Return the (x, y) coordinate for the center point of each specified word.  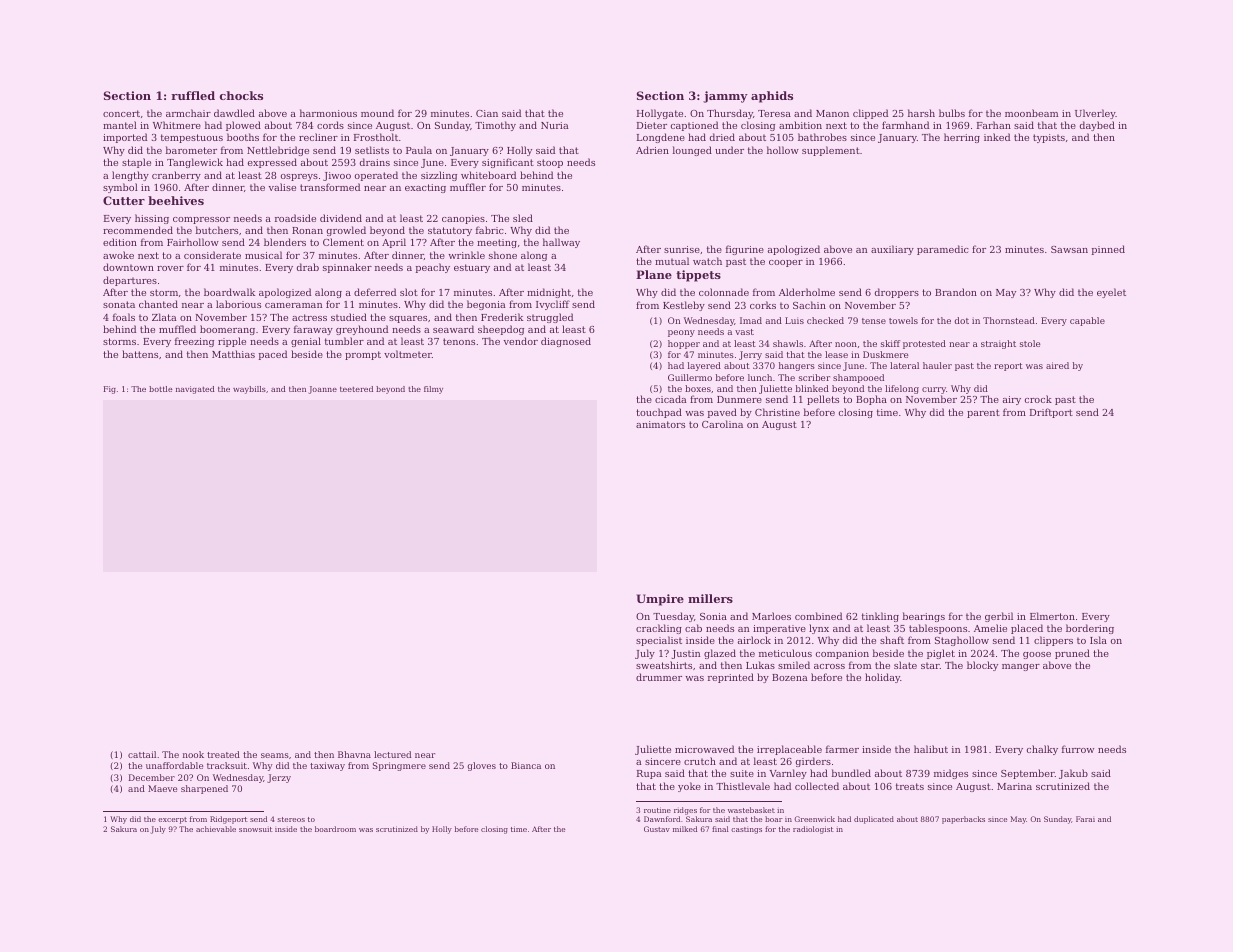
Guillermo (690, 377)
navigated (195, 390)
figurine (745, 250)
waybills (249, 390)
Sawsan (1069, 249)
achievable (216, 829)
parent (983, 413)
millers (710, 598)
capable (1087, 321)
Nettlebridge (278, 151)
